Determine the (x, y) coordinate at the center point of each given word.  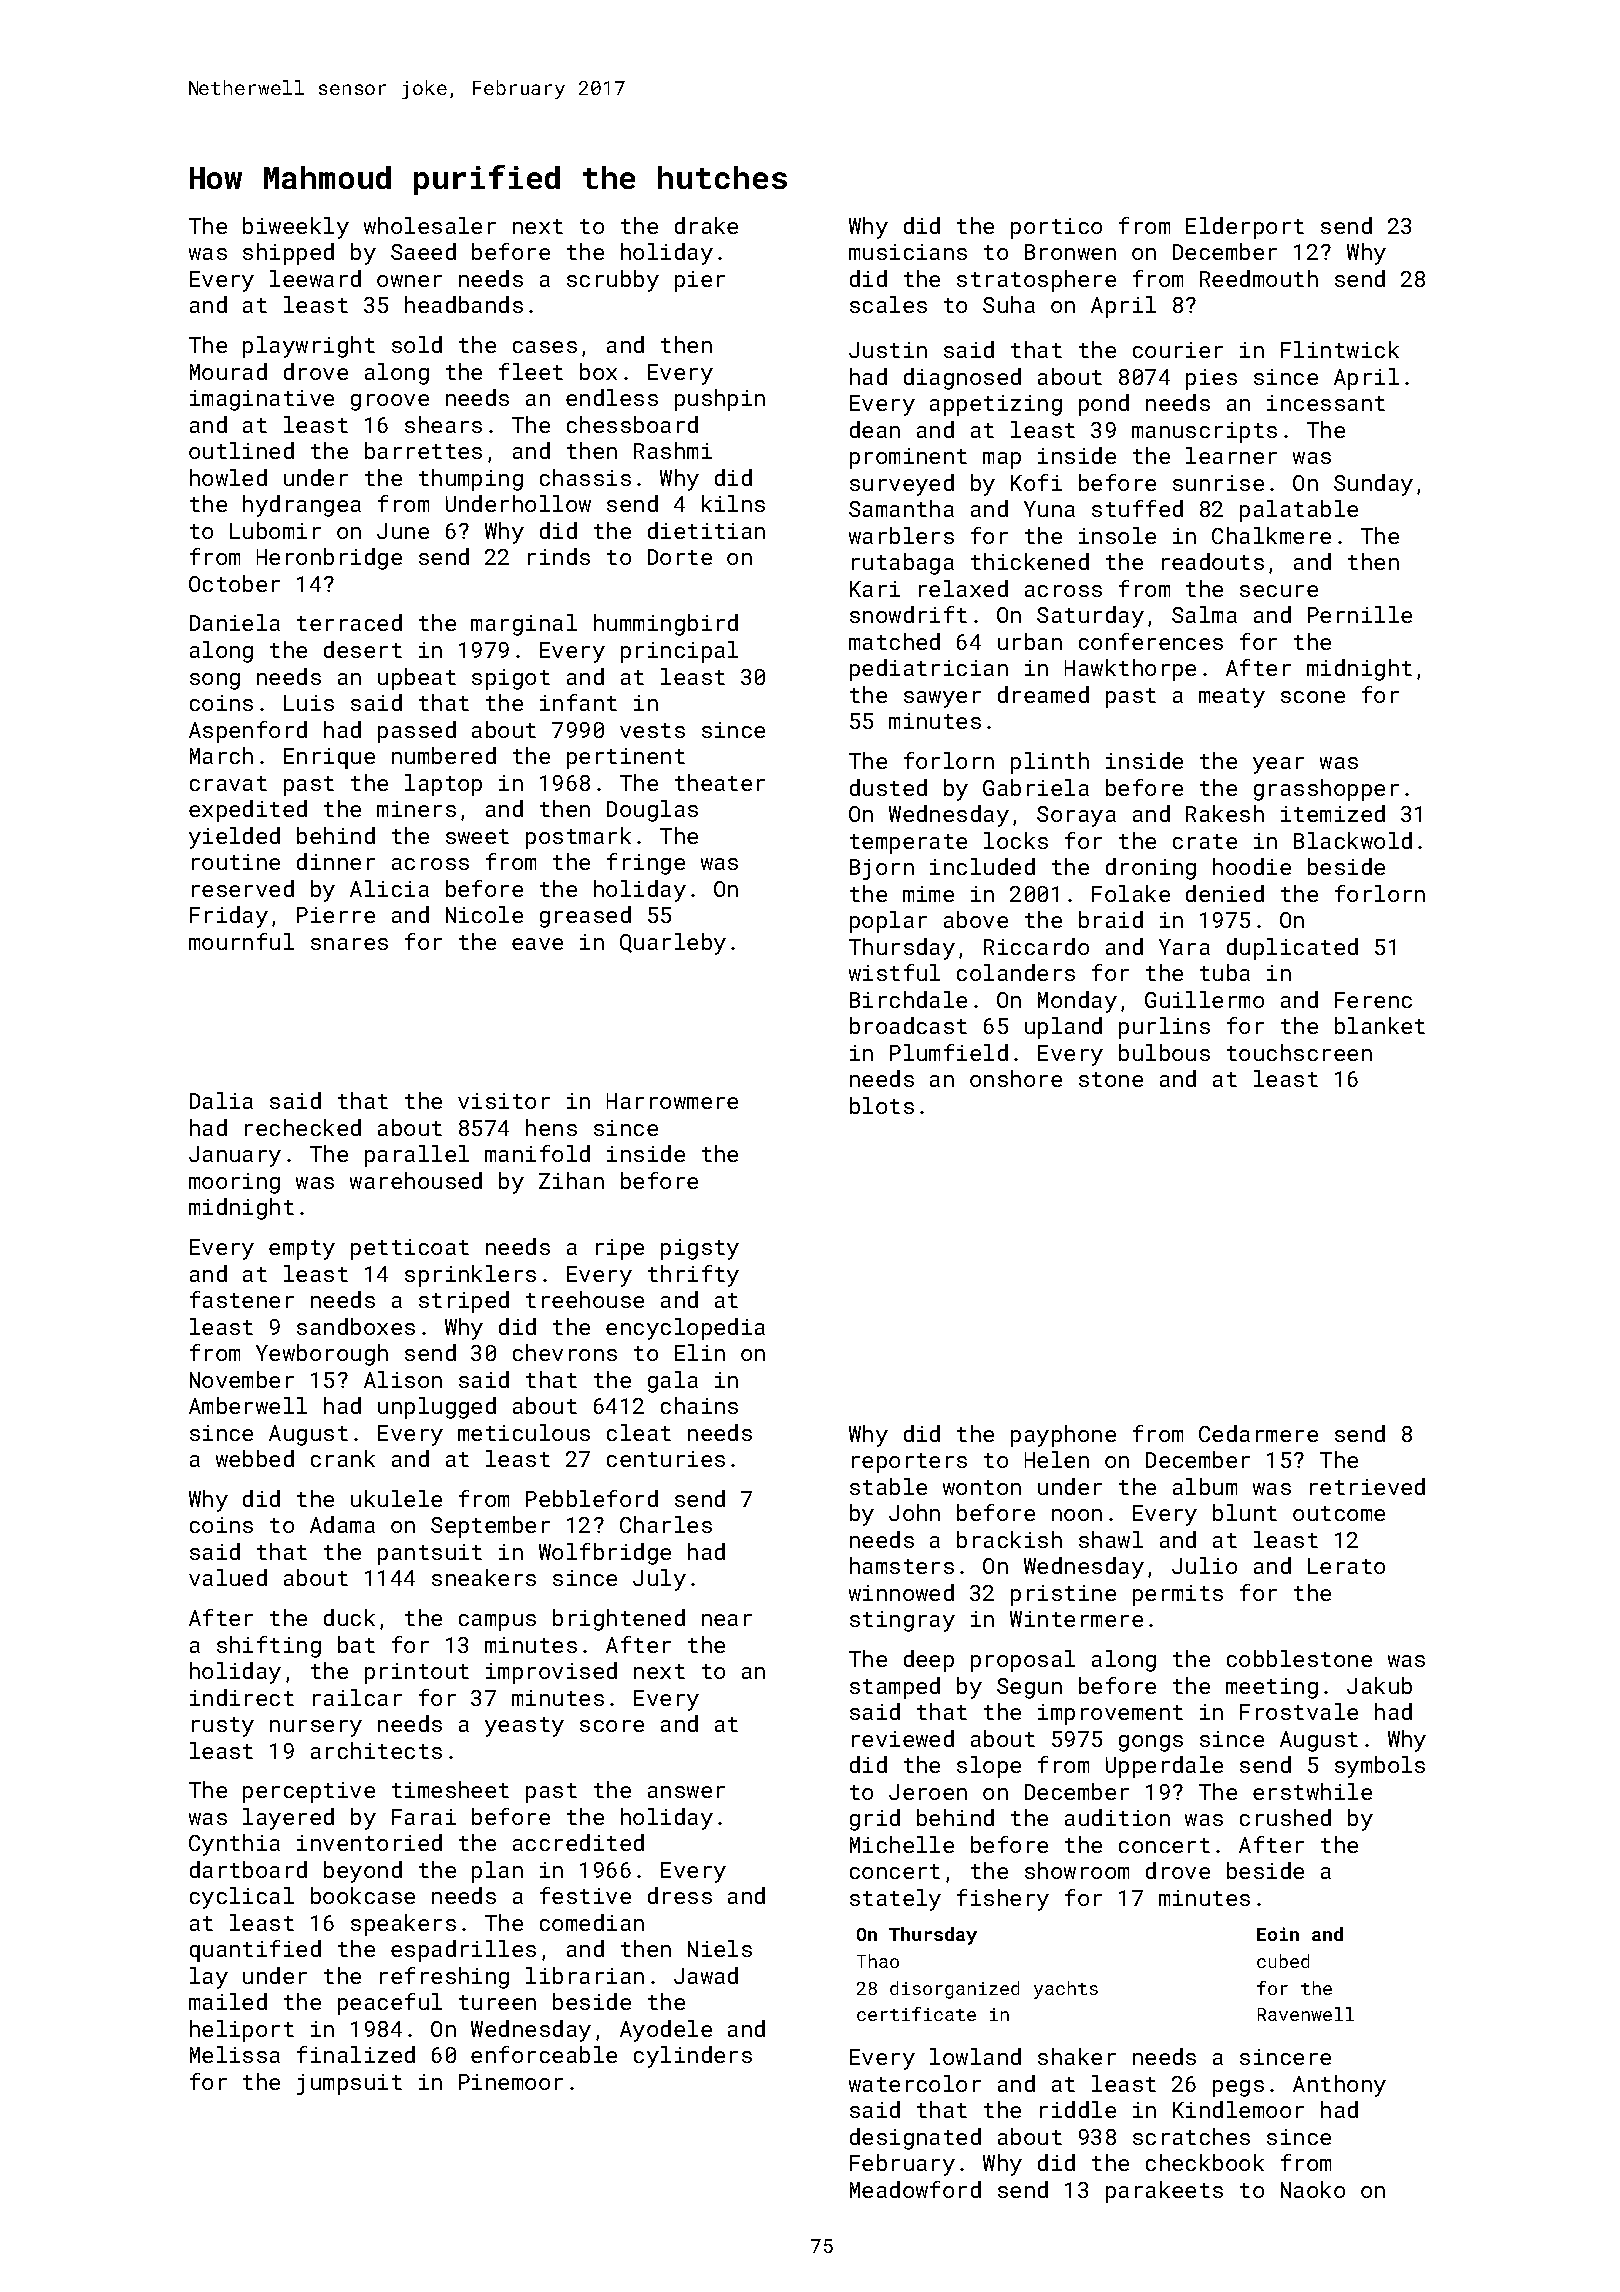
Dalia (221, 1100)
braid (1111, 919)
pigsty (700, 1249)
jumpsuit (349, 2084)
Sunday (1373, 485)
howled (228, 477)
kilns (733, 503)
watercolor (915, 2083)
